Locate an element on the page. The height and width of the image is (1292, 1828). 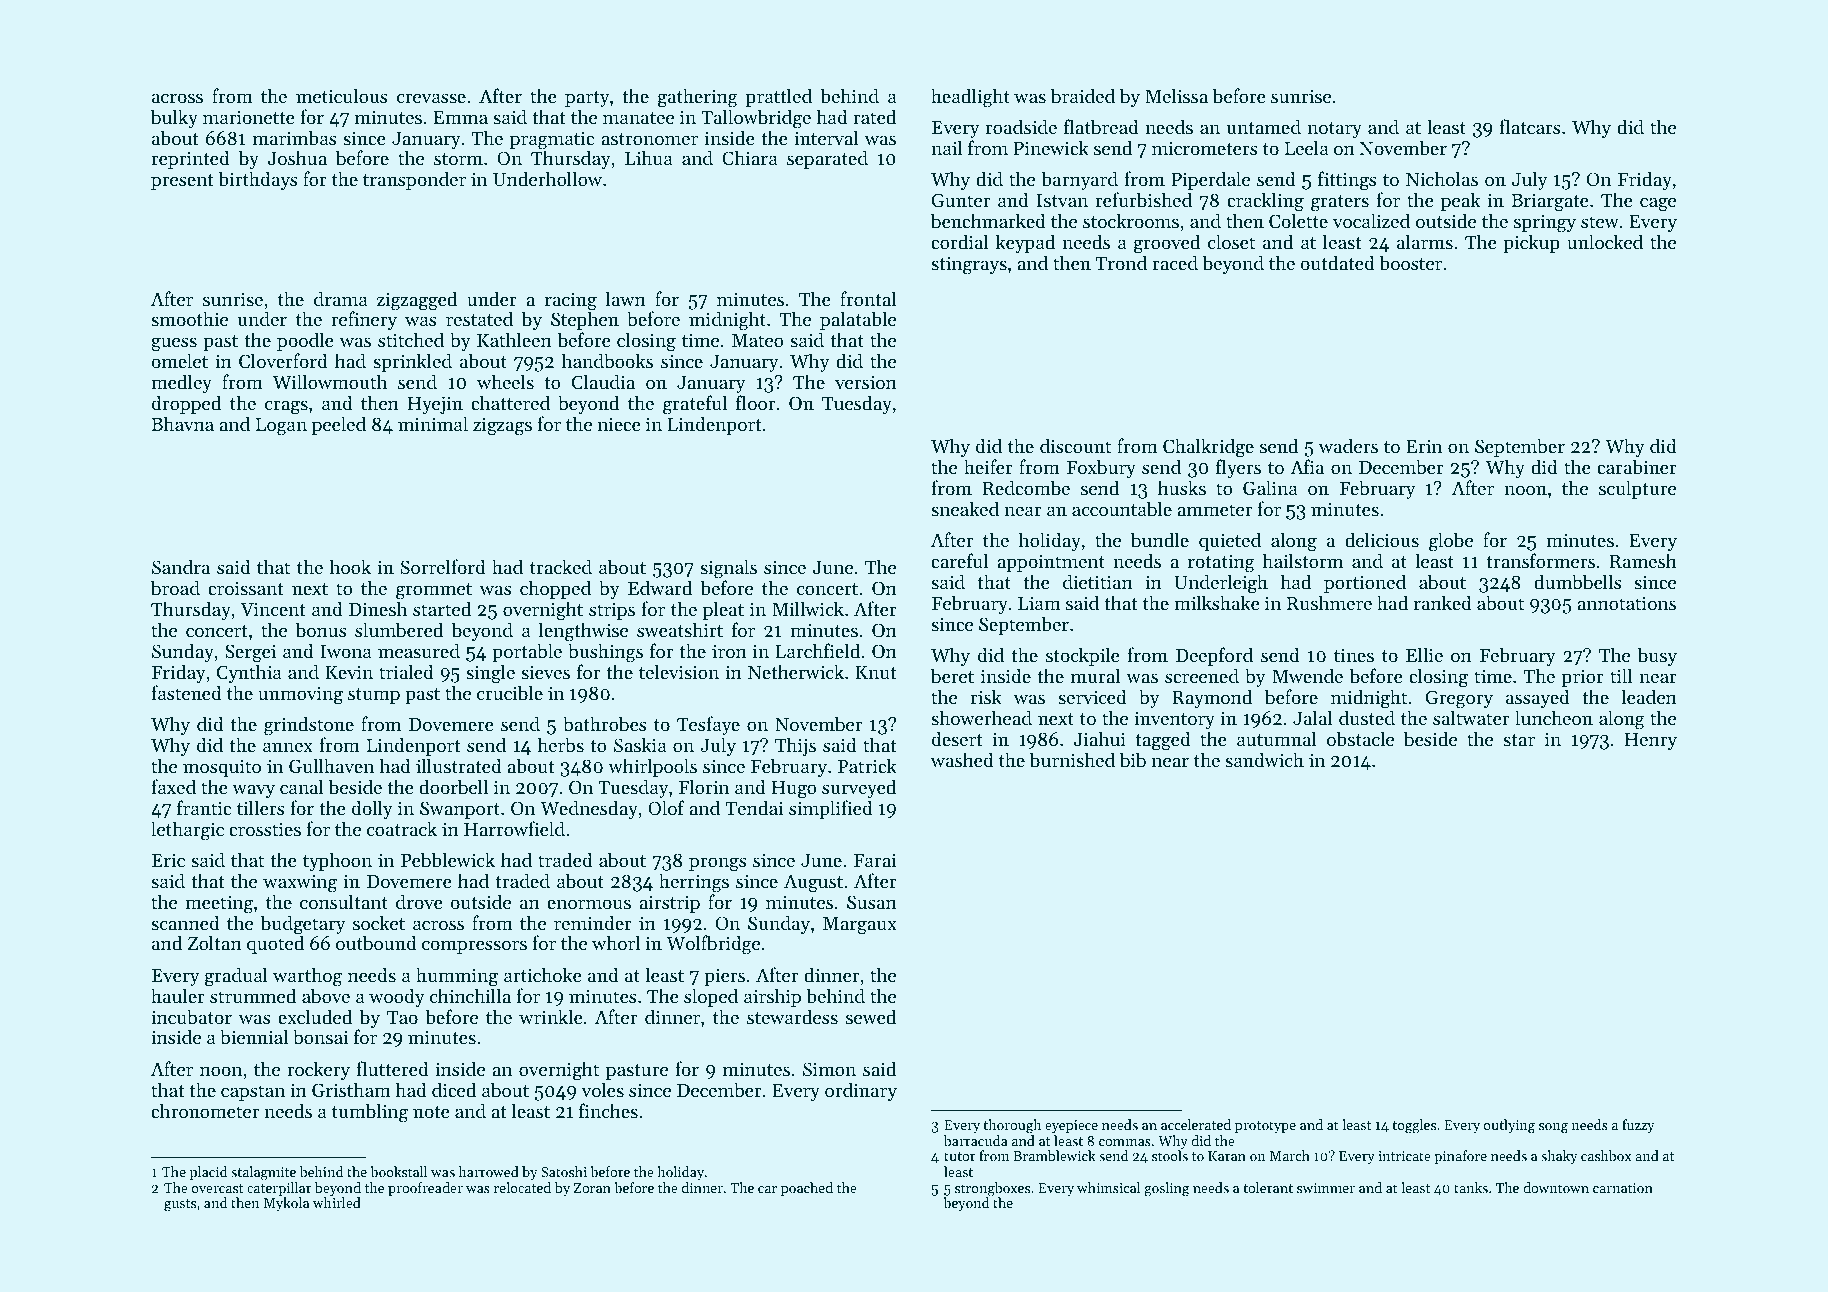
Hyejin is located at coordinates (435, 405).
